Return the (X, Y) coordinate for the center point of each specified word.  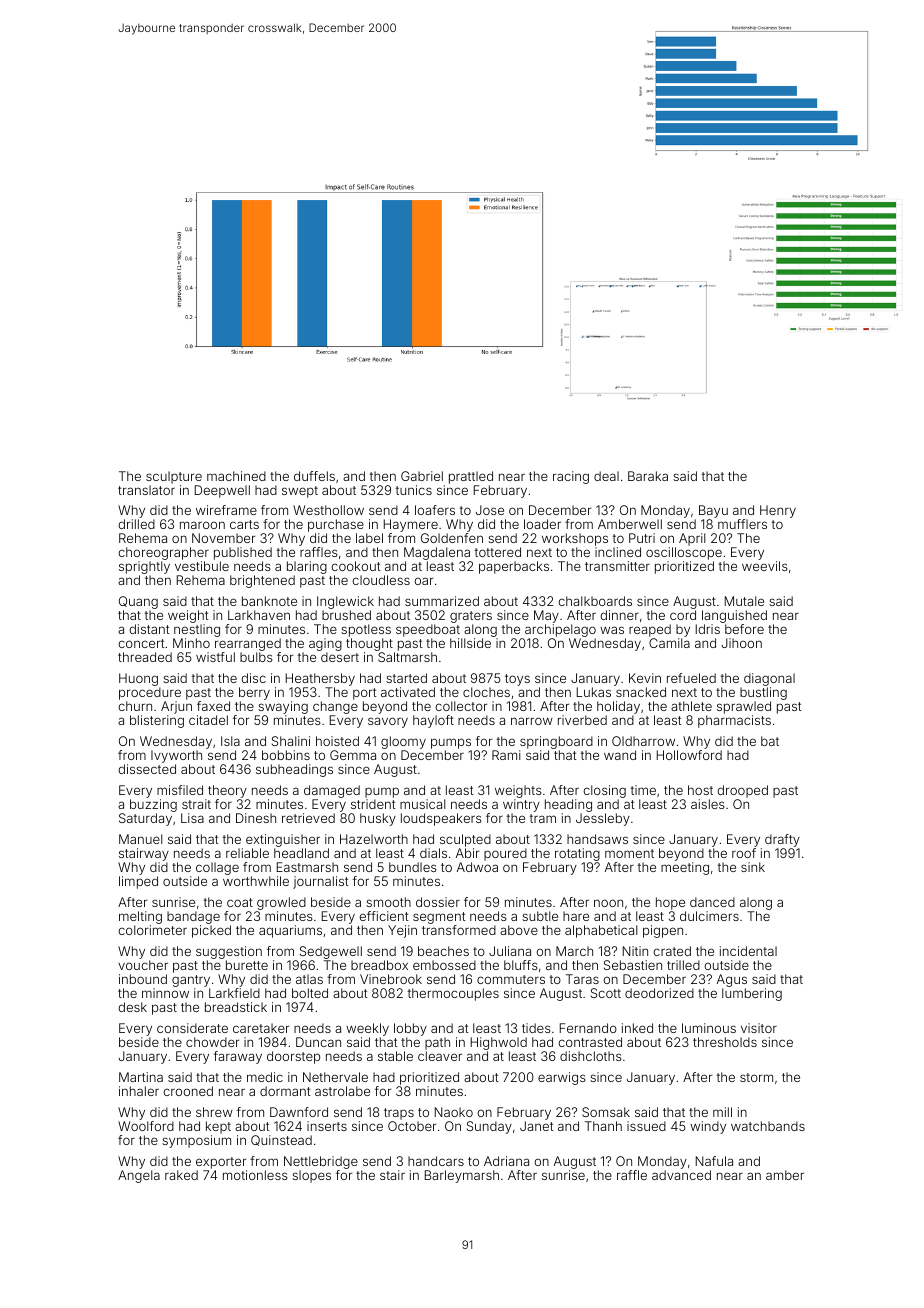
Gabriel (422, 476)
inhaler (139, 1091)
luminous (709, 1028)
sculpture (174, 477)
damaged (332, 792)
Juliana (510, 951)
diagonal (769, 680)
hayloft (433, 721)
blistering (157, 721)
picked (211, 931)
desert (340, 657)
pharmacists (734, 721)
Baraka (648, 476)
